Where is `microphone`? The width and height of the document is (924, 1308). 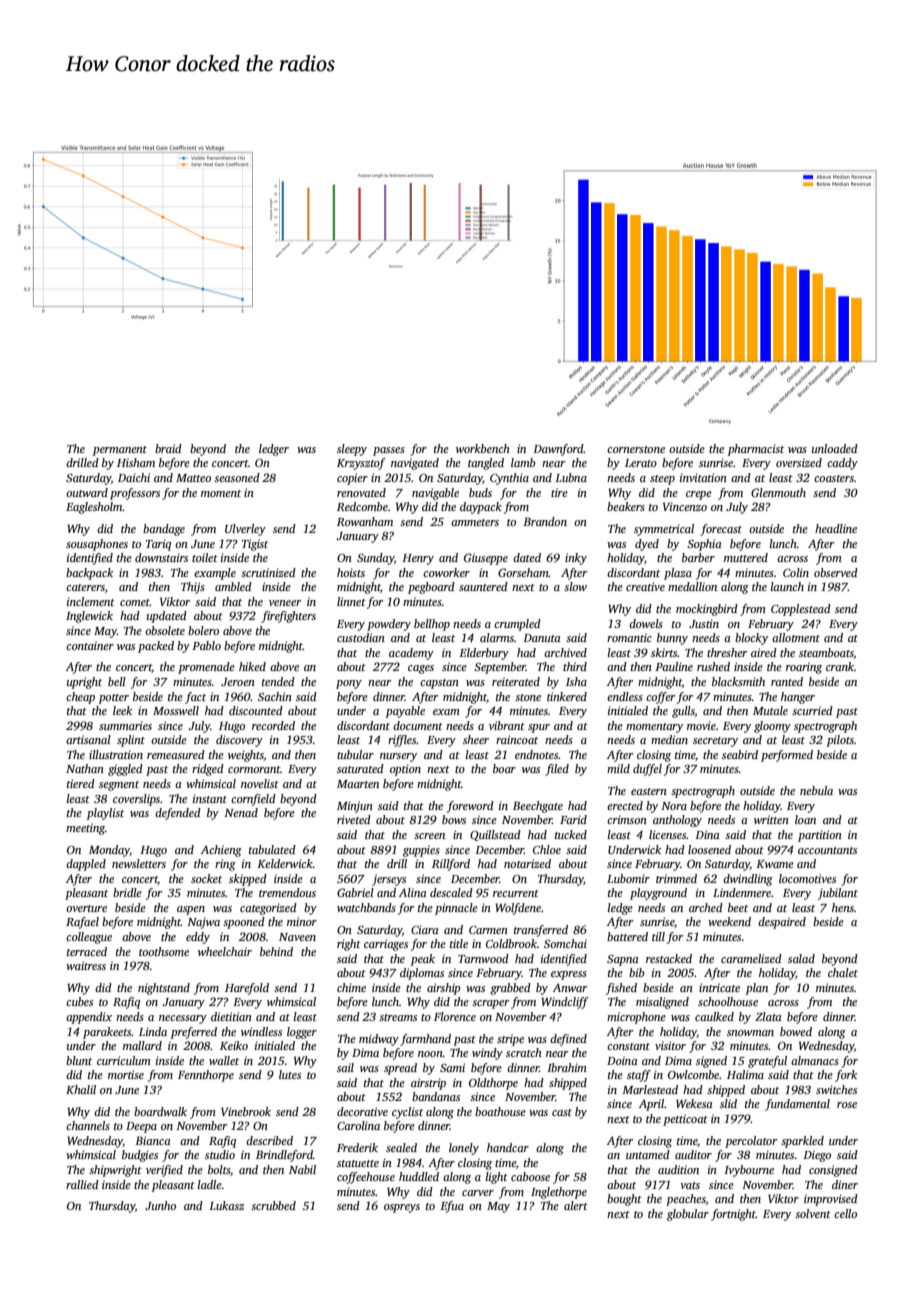 microphone is located at coordinates (636, 1018).
